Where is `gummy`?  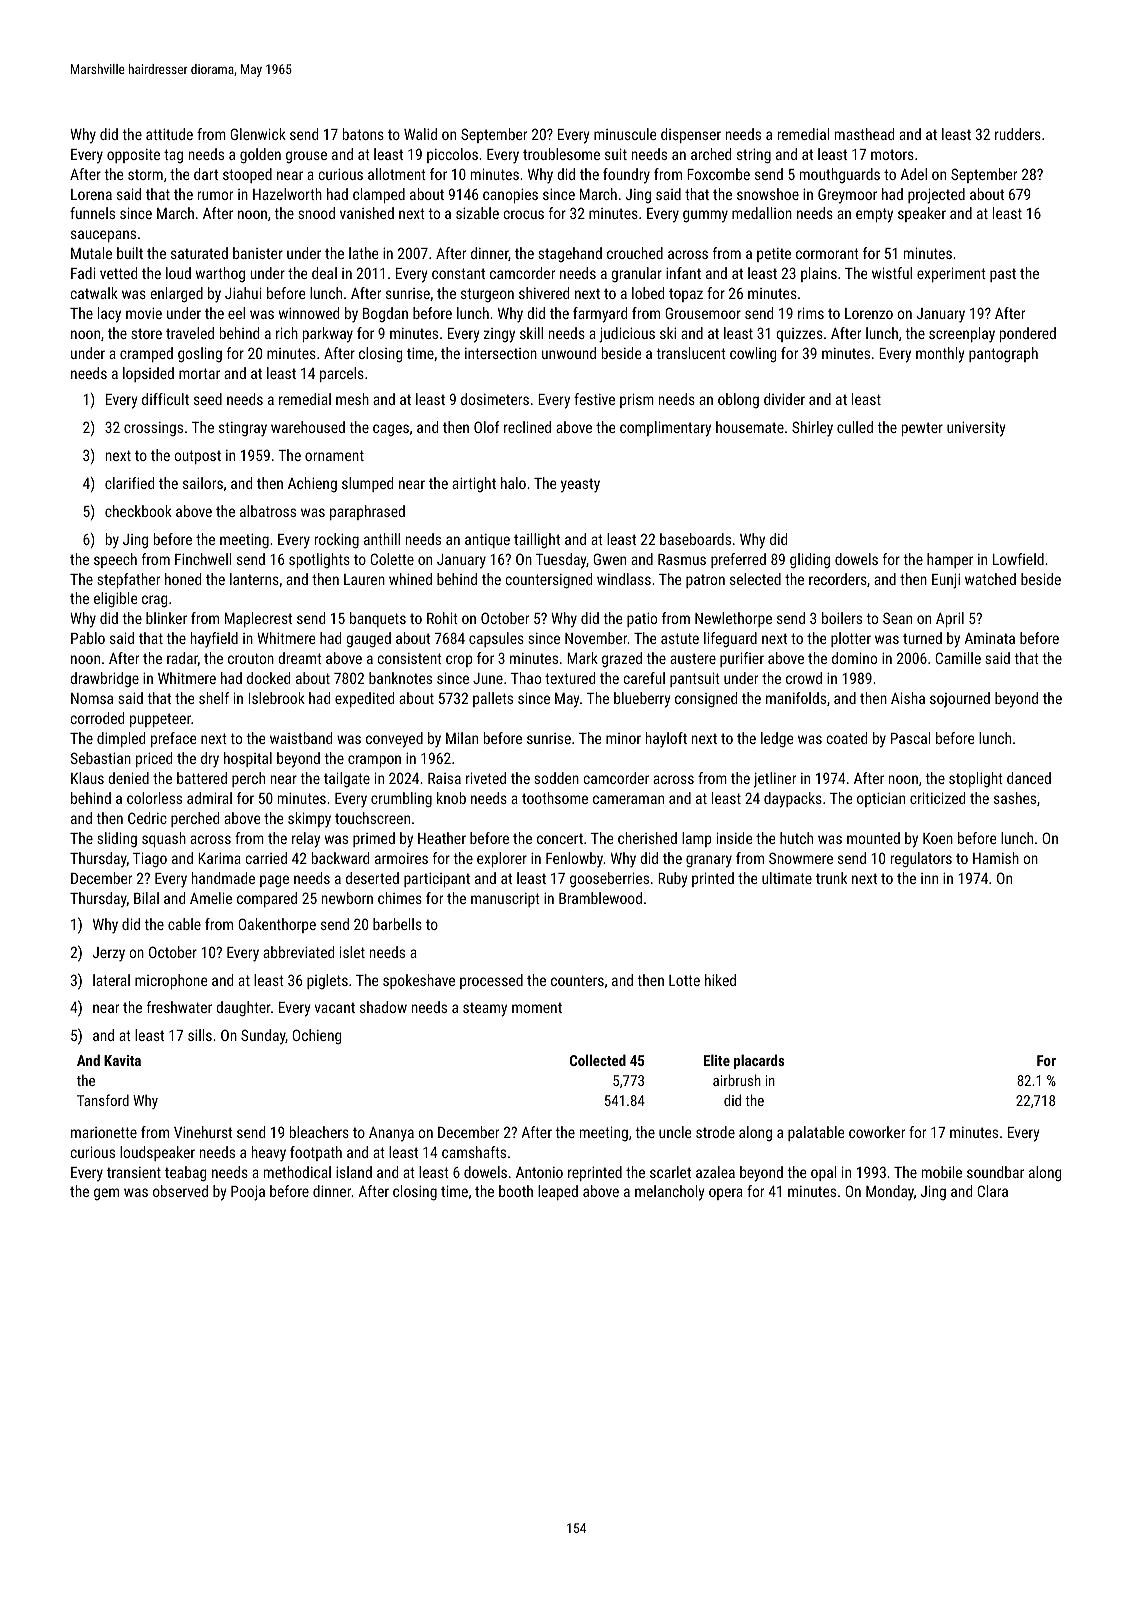
gummy is located at coordinates (705, 216).
